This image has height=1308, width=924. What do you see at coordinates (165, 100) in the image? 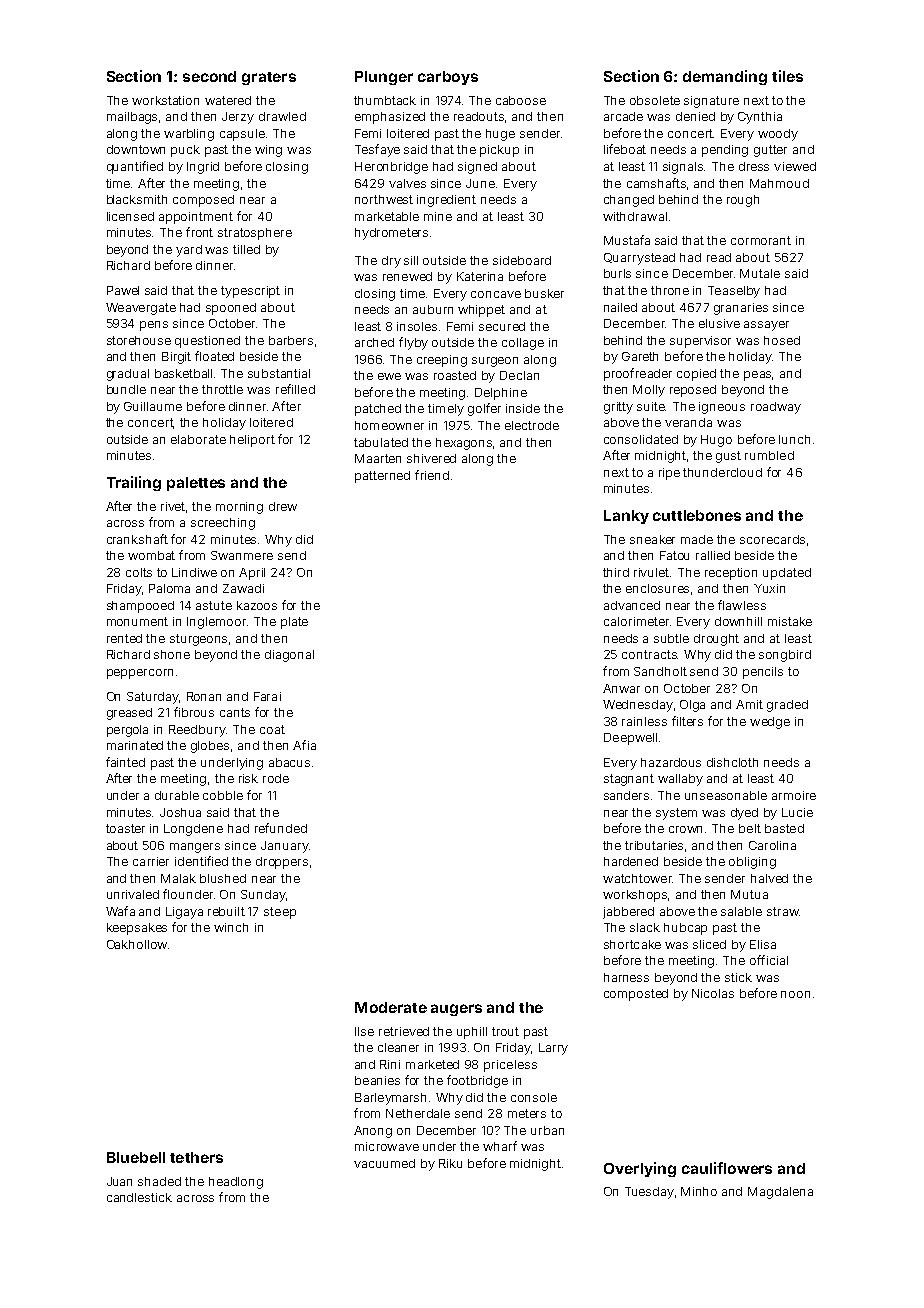
I see `workstation` at bounding box center [165, 100].
